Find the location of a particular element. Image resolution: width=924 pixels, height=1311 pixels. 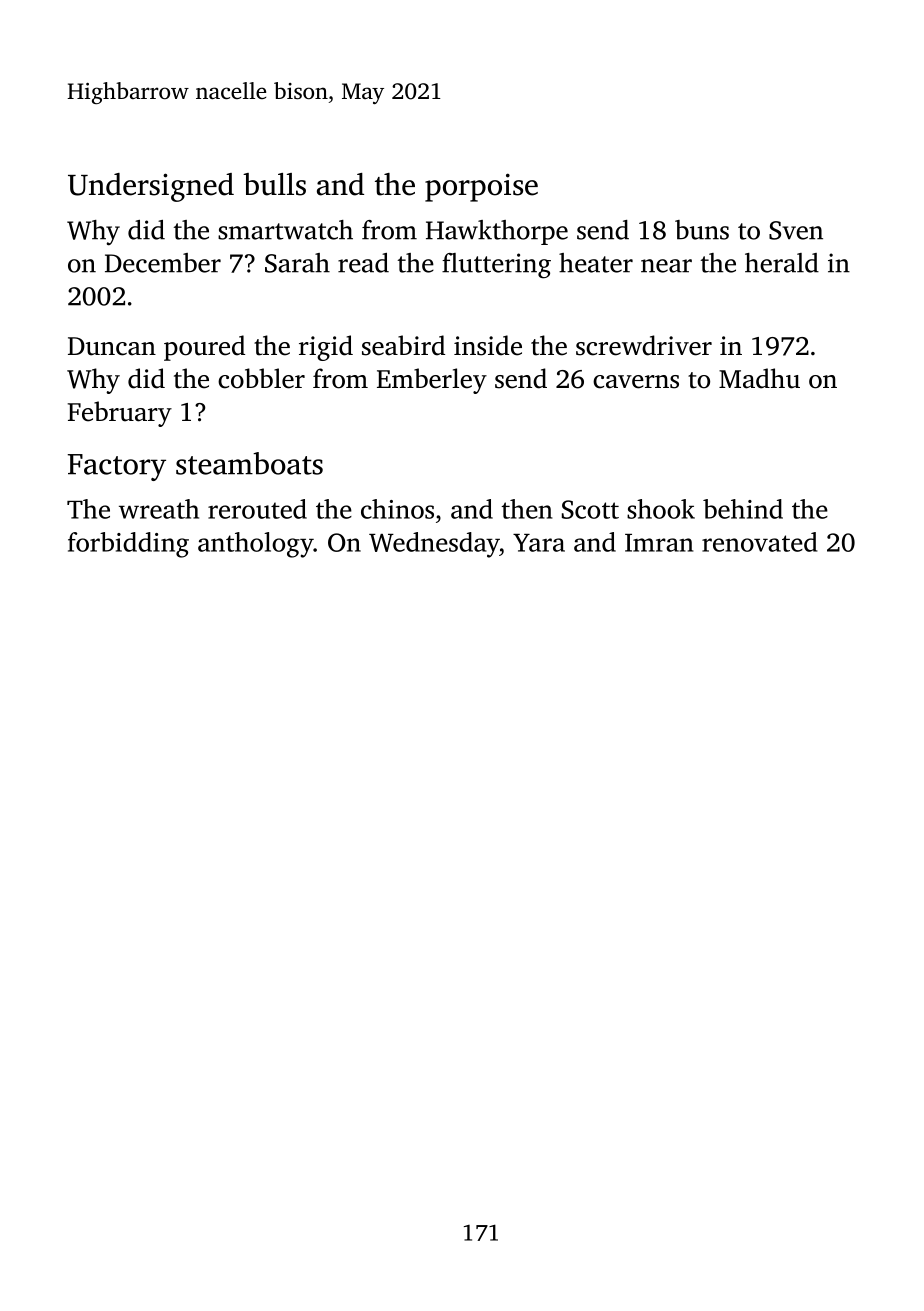

Duncan is located at coordinates (112, 346).
